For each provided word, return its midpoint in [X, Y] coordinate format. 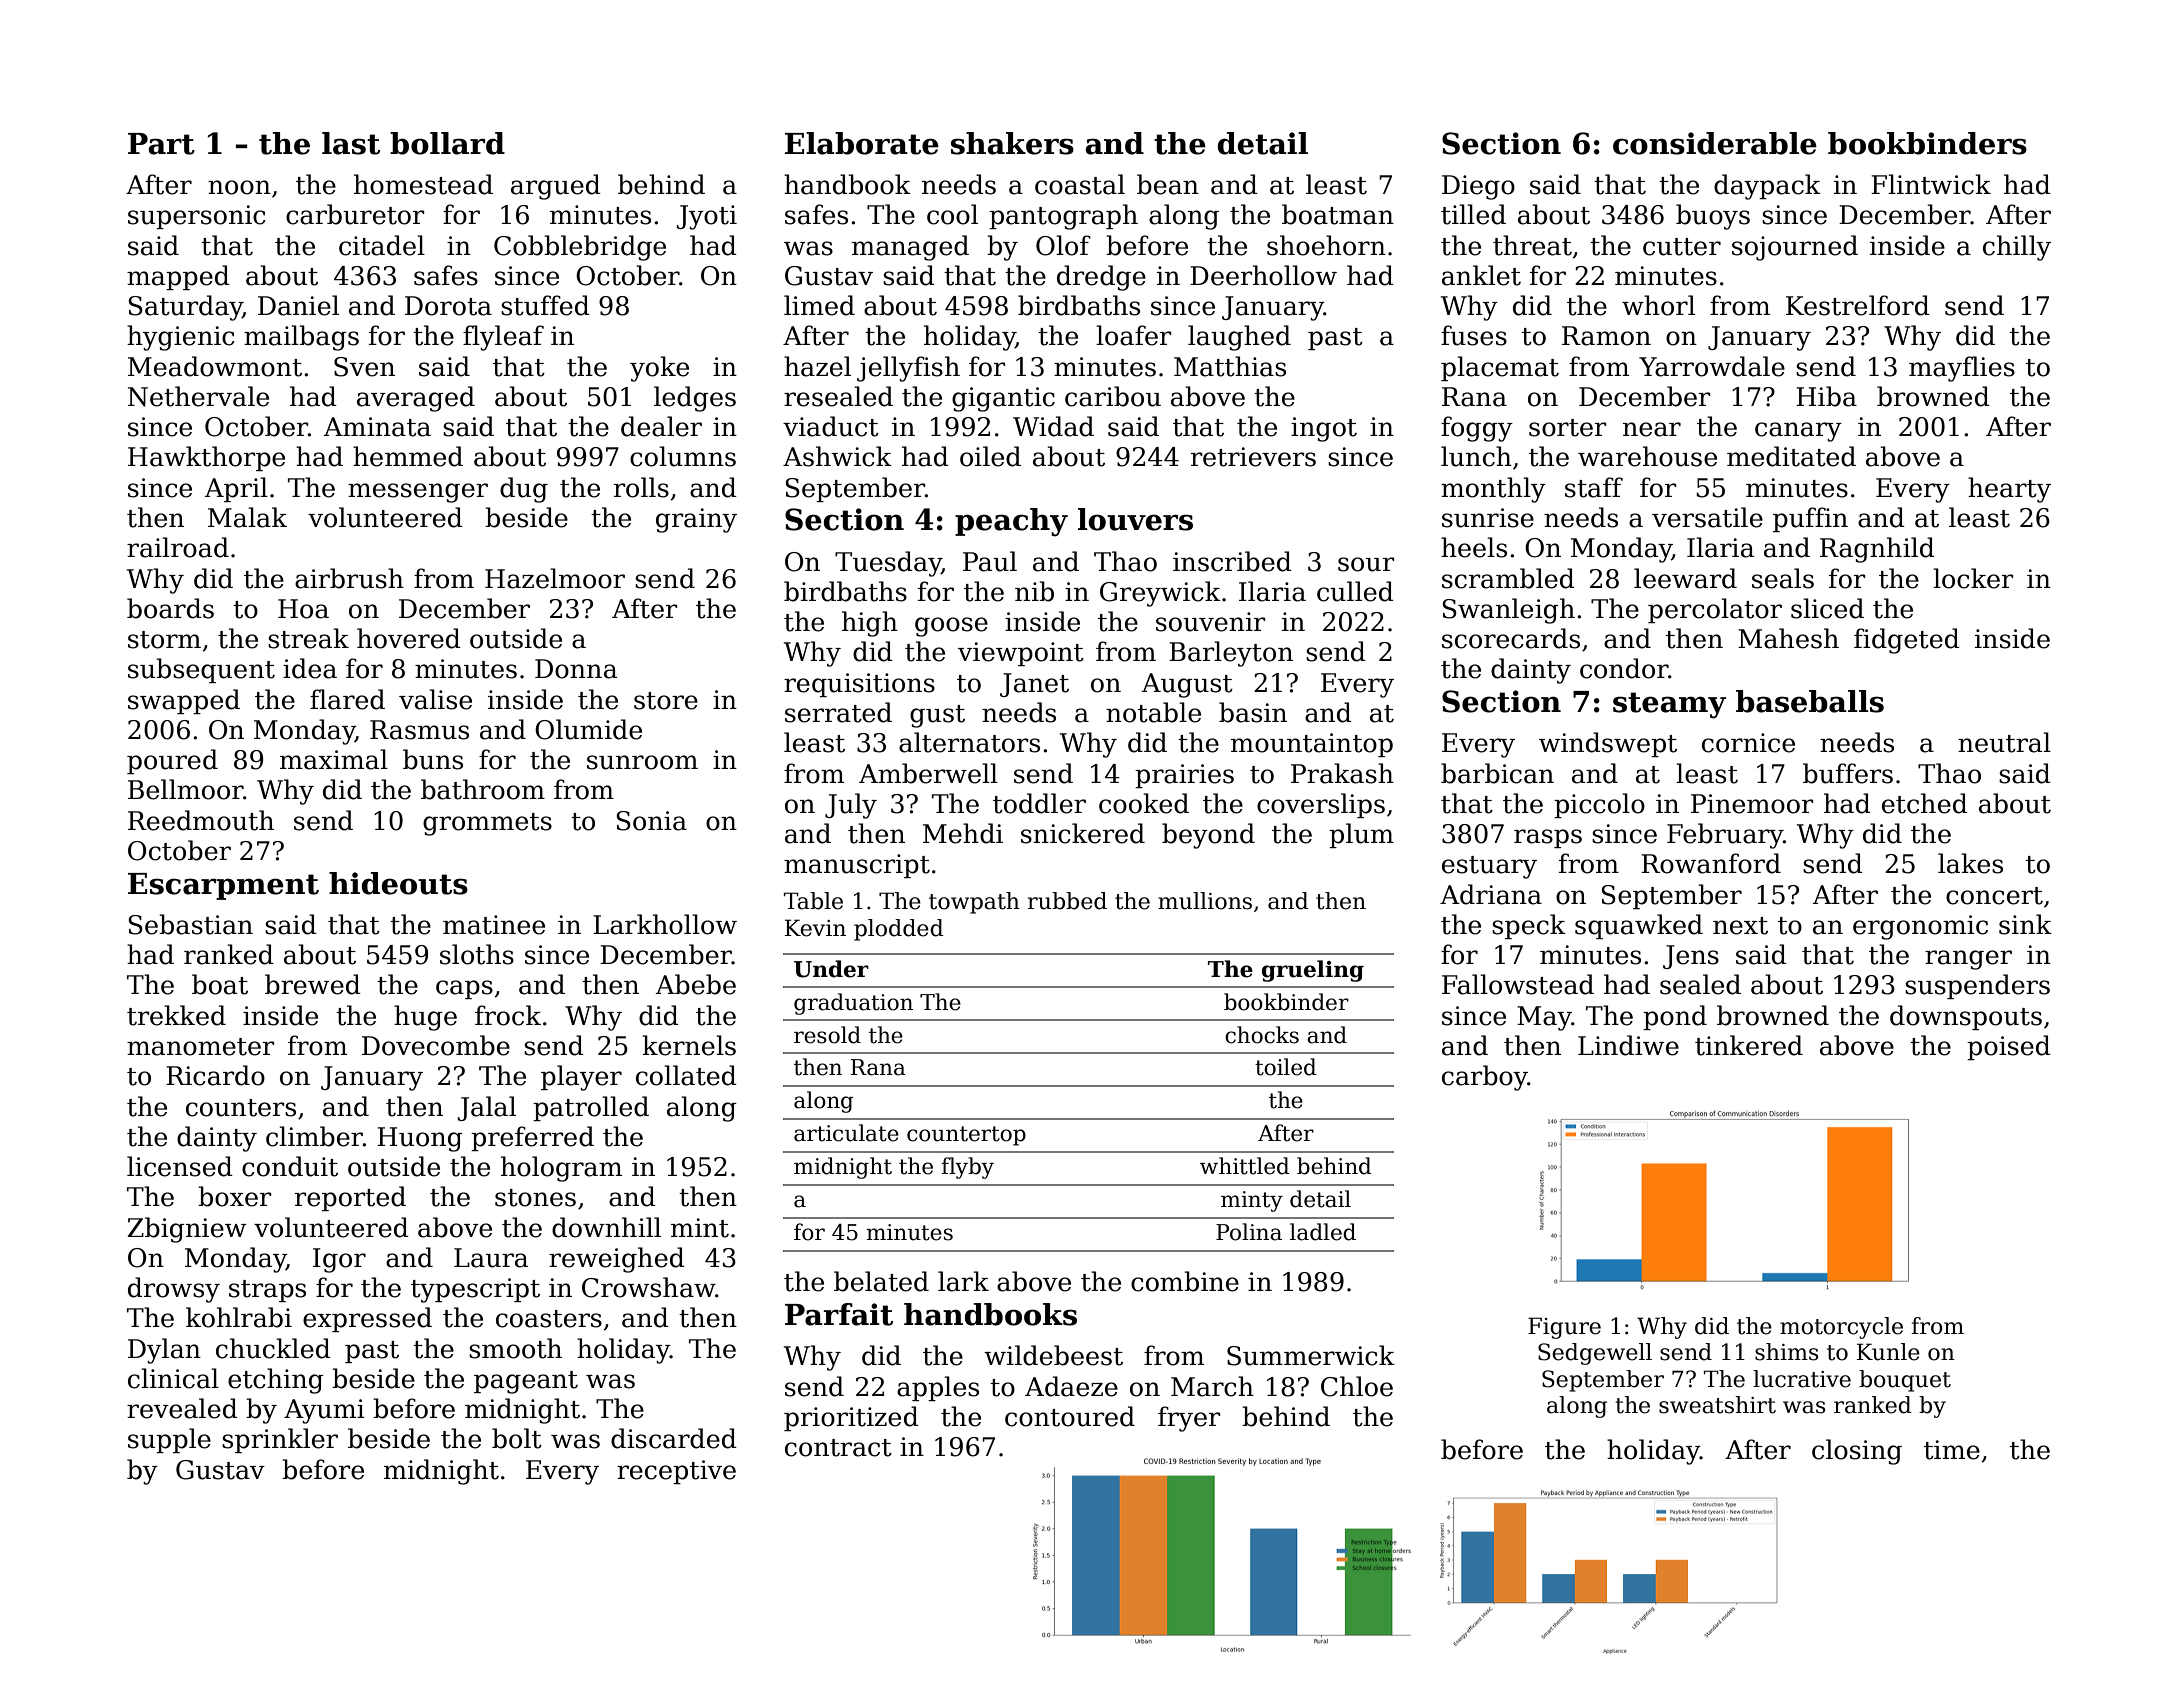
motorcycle [1841, 1328]
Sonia [651, 821]
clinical [173, 1378]
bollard [447, 143]
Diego [1478, 187]
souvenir [1211, 622]
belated [881, 1281]
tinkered [1749, 1045]
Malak [247, 517]
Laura [491, 1258]
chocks [1262, 1035]
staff [1594, 487]
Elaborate [862, 143]
